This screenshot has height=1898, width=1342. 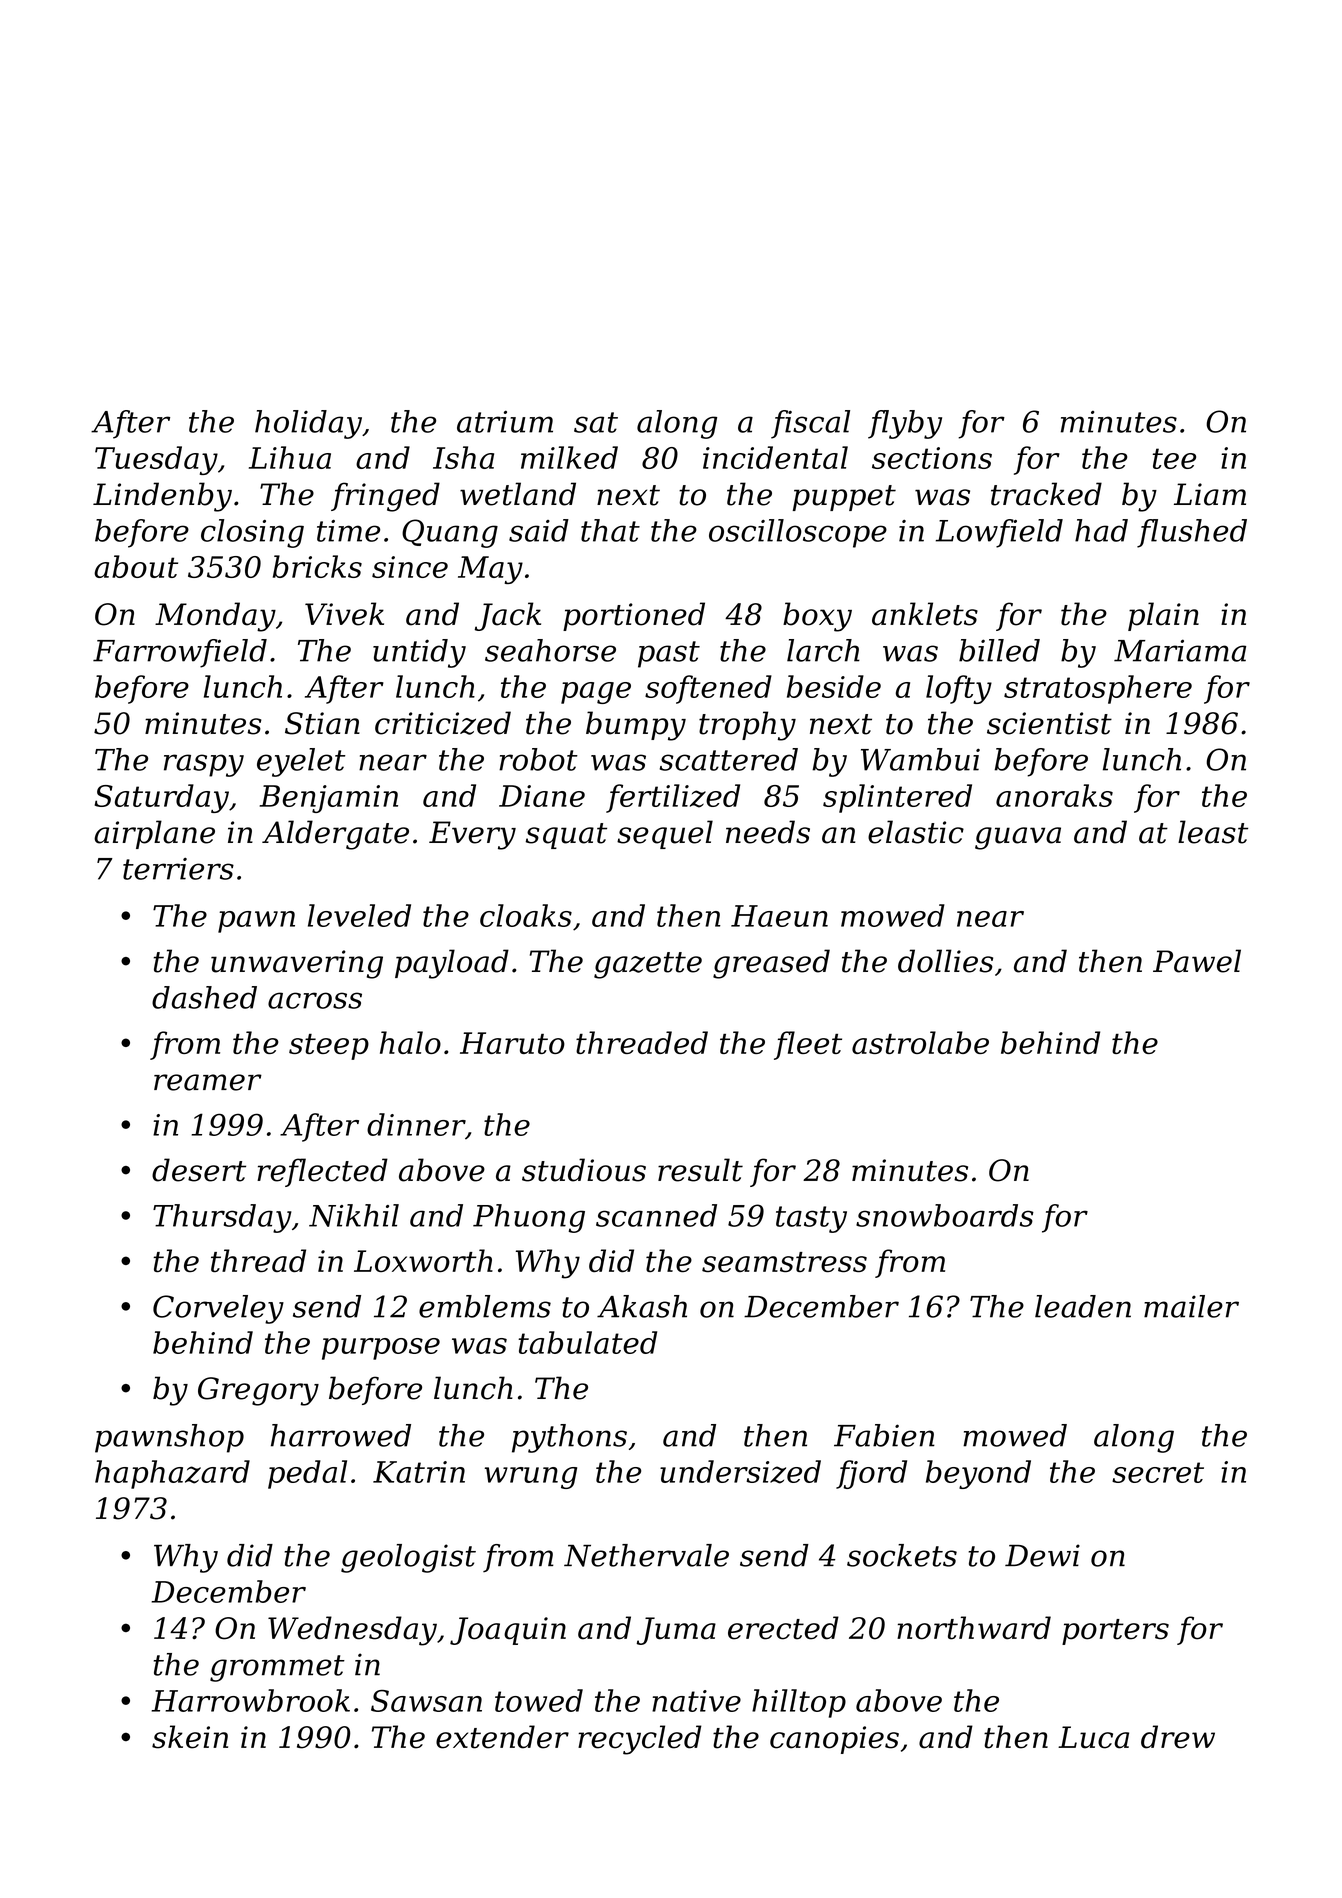 What do you see at coordinates (783, 1628) in the screenshot?
I see `erected` at bounding box center [783, 1628].
